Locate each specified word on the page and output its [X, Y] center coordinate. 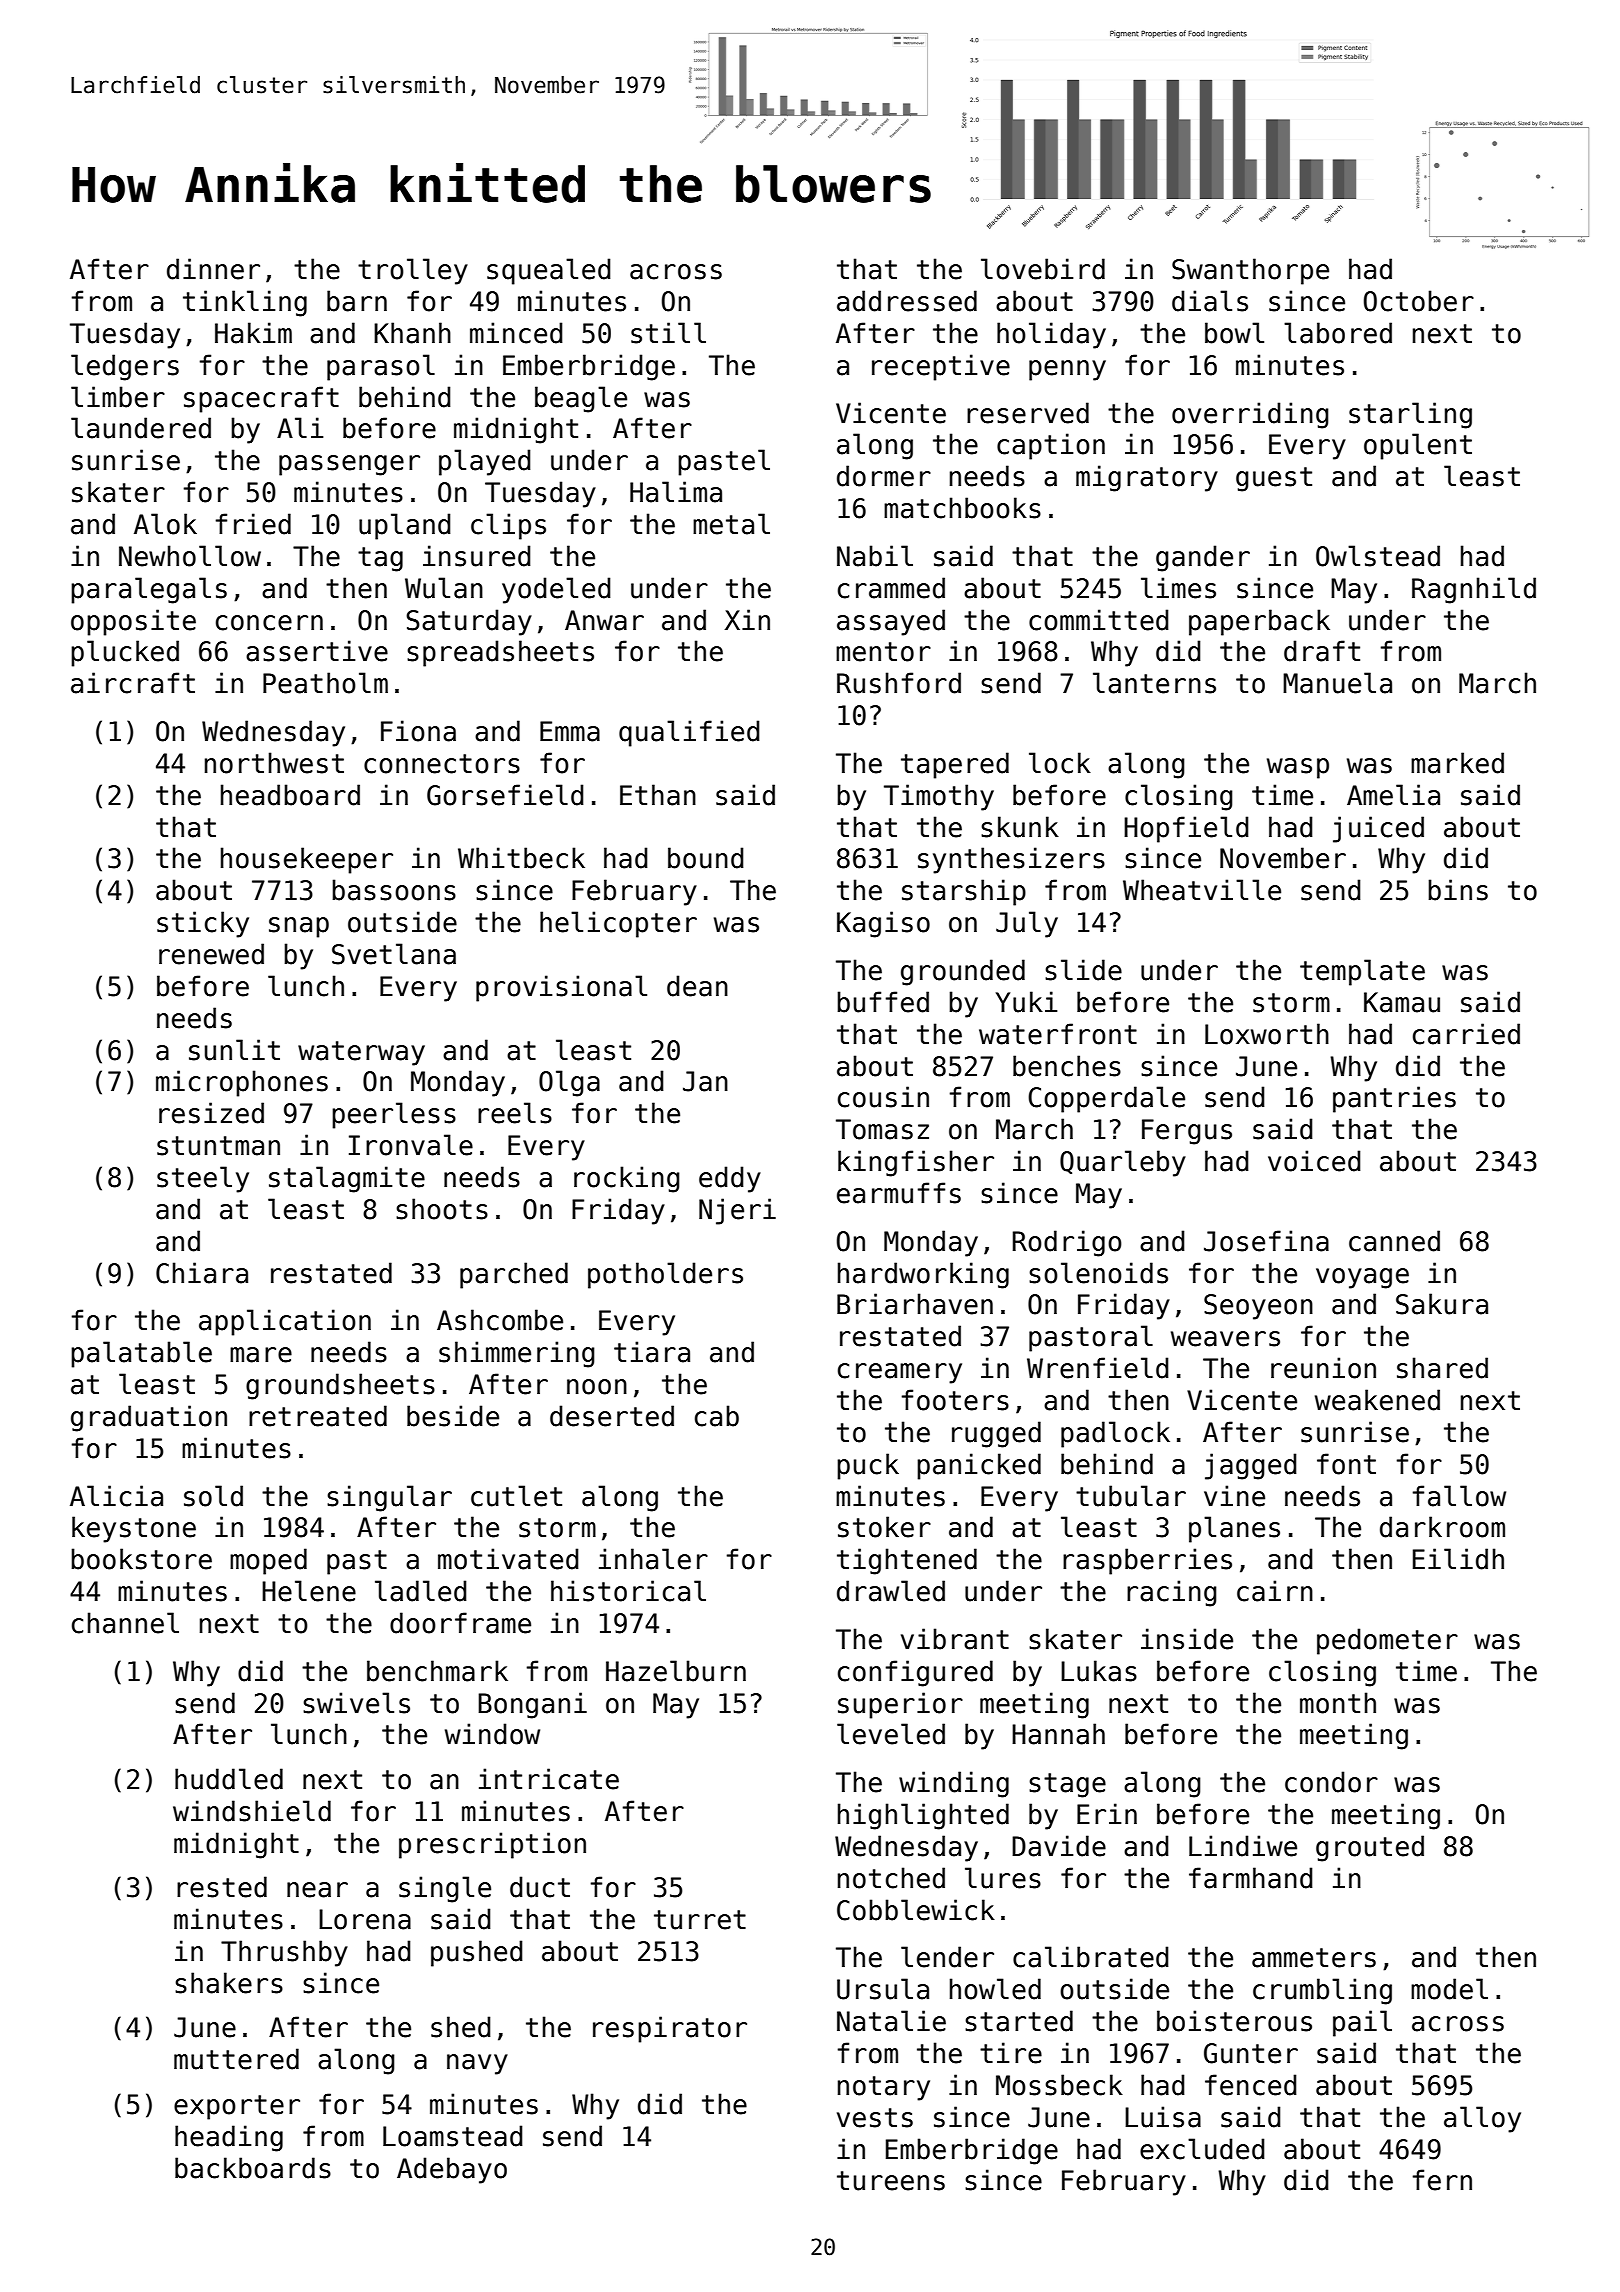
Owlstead [1378, 556]
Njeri [737, 1211]
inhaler [653, 1559]
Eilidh [1458, 1559]
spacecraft [261, 399]
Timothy [939, 797]
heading [229, 2138]
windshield [252, 1811]
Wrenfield [1098, 1368]
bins [1458, 890]
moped [268, 1561]
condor [1331, 1782]
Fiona [418, 731]
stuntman [218, 1146]
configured [915, 1673]
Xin [747, 619]
